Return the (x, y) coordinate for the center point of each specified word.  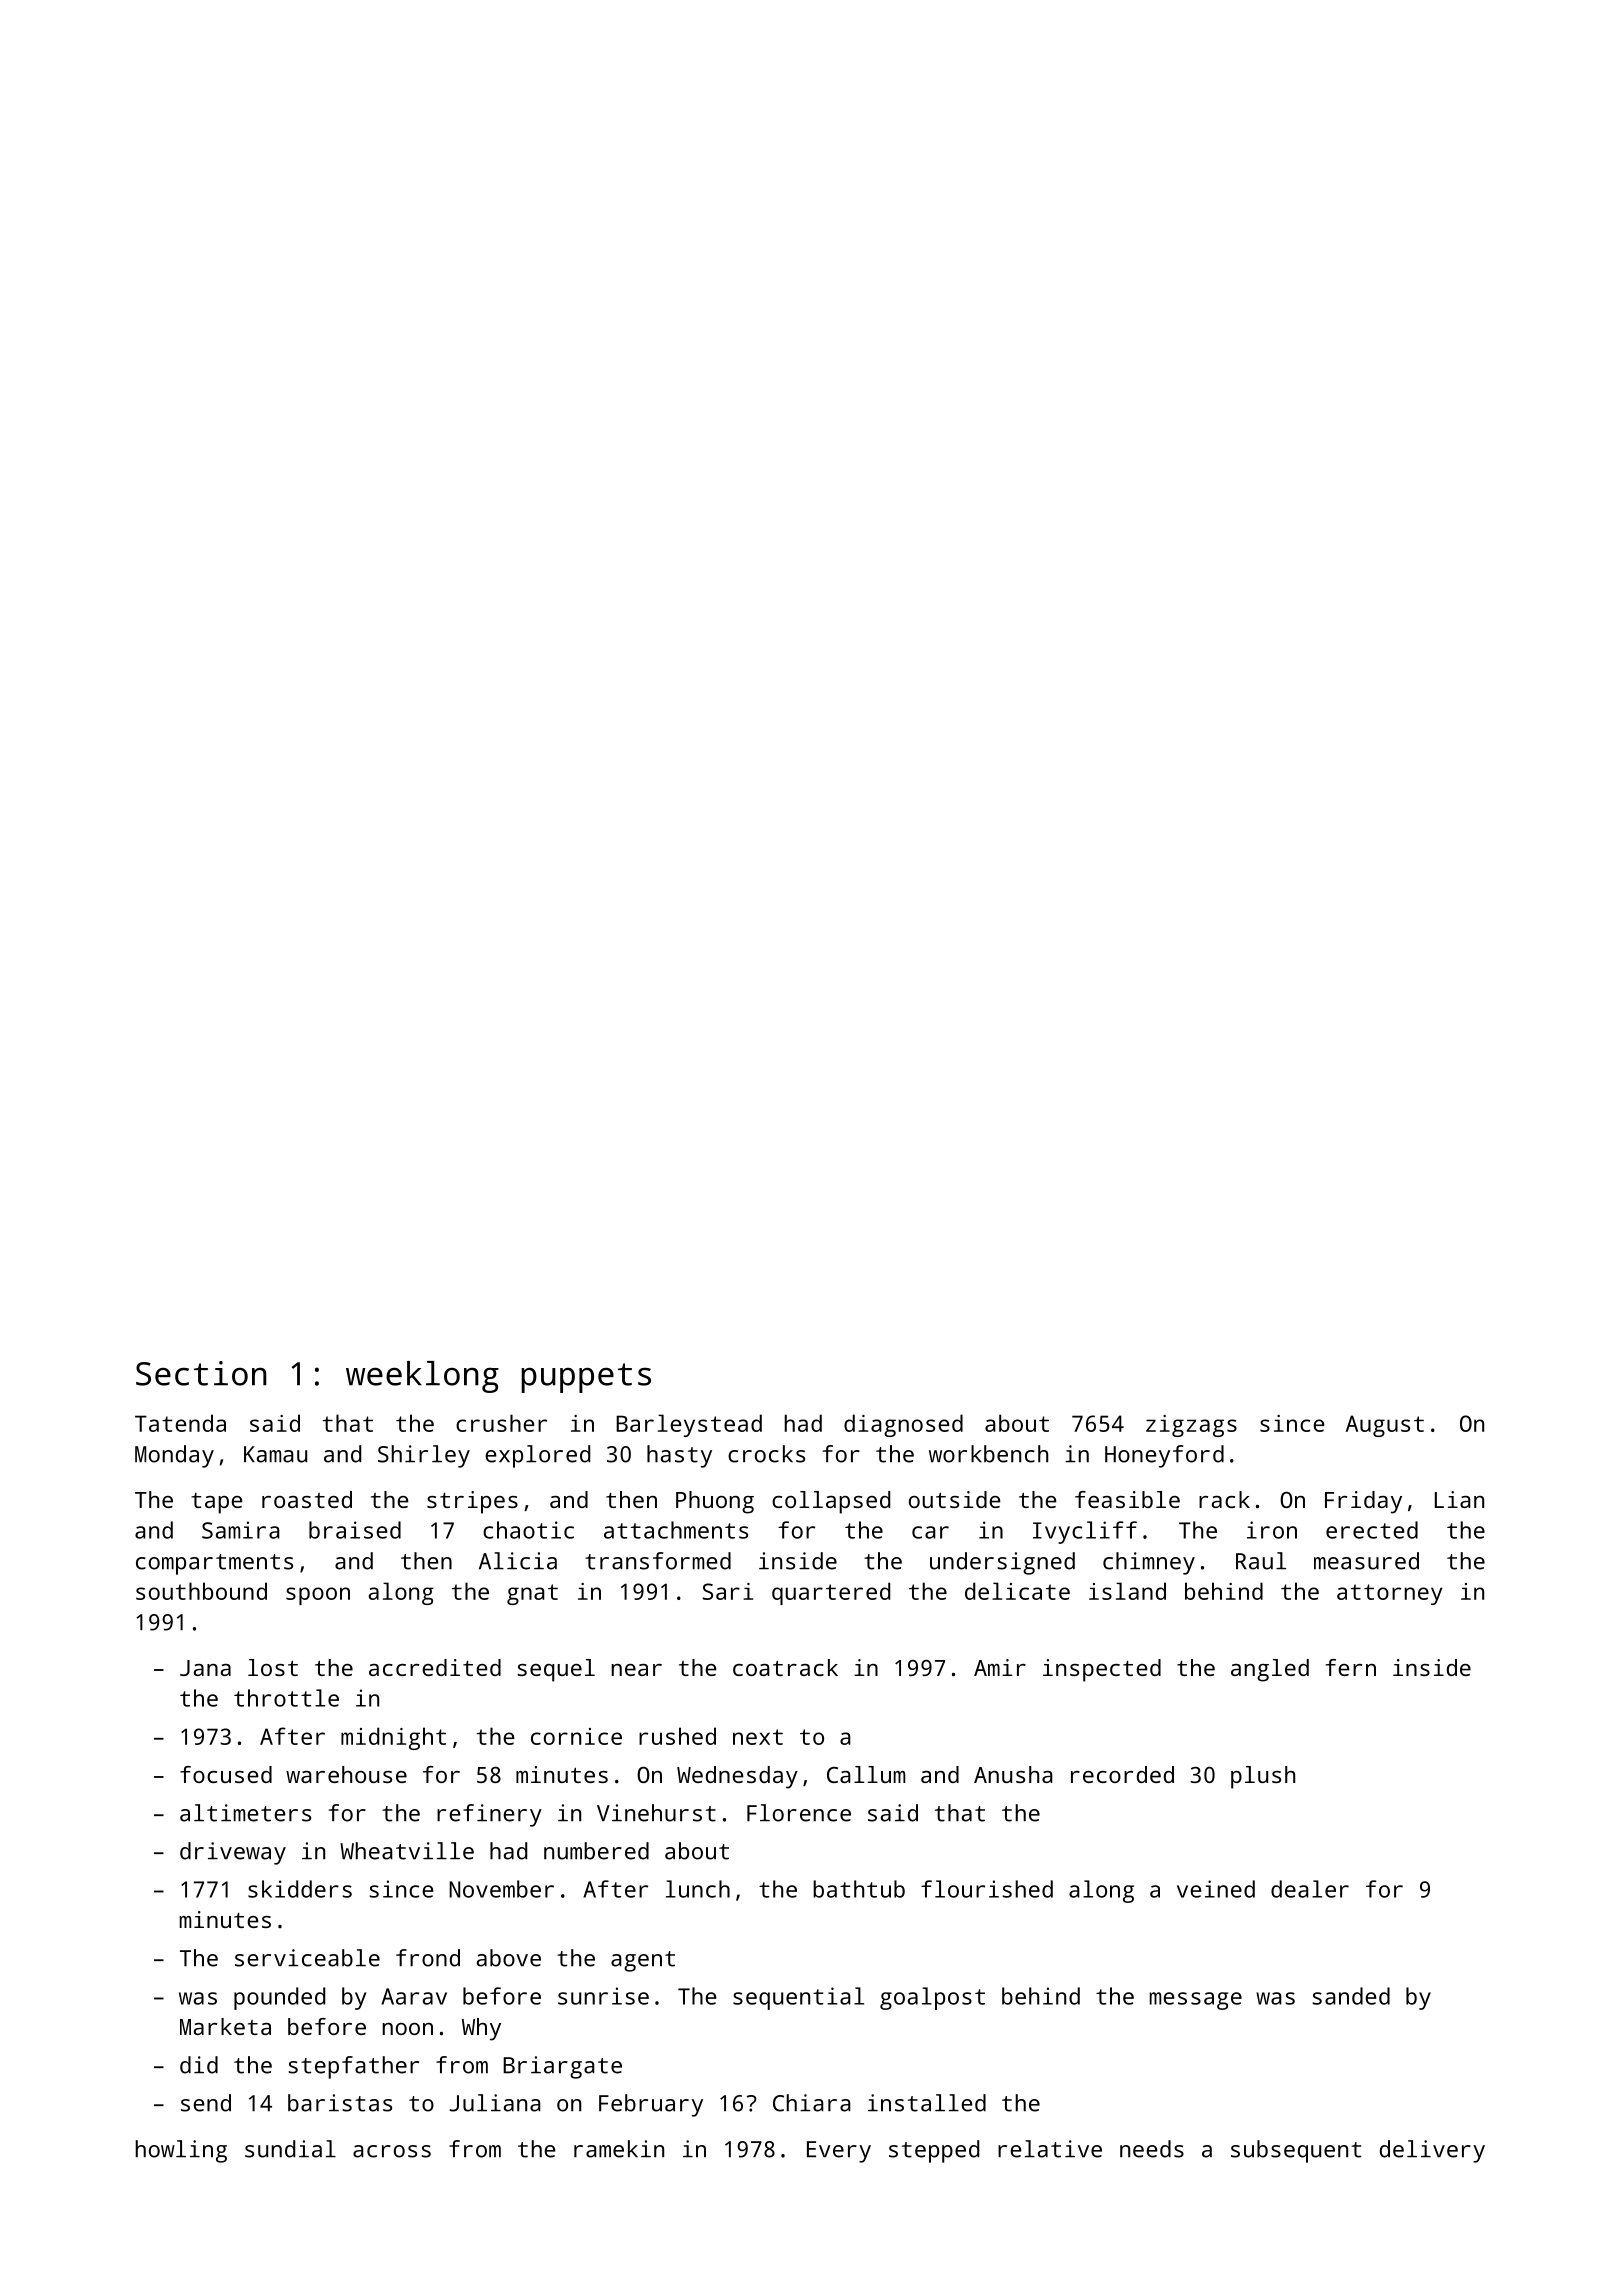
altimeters (245, 1813)
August (1385, 1426)
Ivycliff (1085, 1532)
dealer (1310, 1889)
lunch (698, 1889)
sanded (1351, 1996)
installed (927, 2103)
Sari (728, 1591)
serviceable (307, 1958)
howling (181, 2151)
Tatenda (180, 1423)
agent (643, 1961)
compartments (214, 1564)
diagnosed (903, 1425)
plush (1263, 1777)
